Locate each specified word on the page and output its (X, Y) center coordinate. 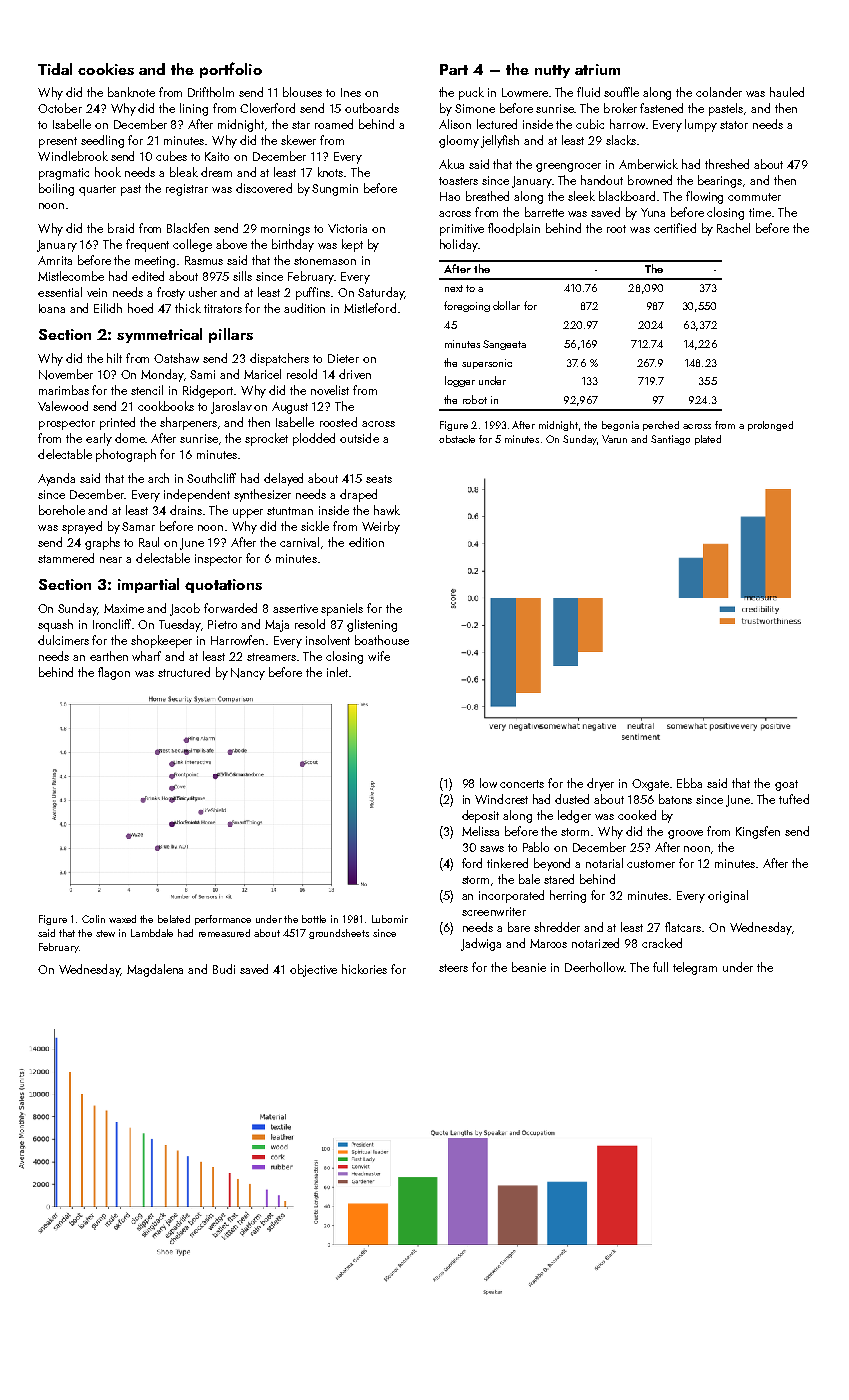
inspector (218, 560)
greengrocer (568, 167)
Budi (224, 969)
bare (519, 927)
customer (651, 864)
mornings (285, 230)
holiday (458, 245)
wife (379, 656)
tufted (794, 799)
